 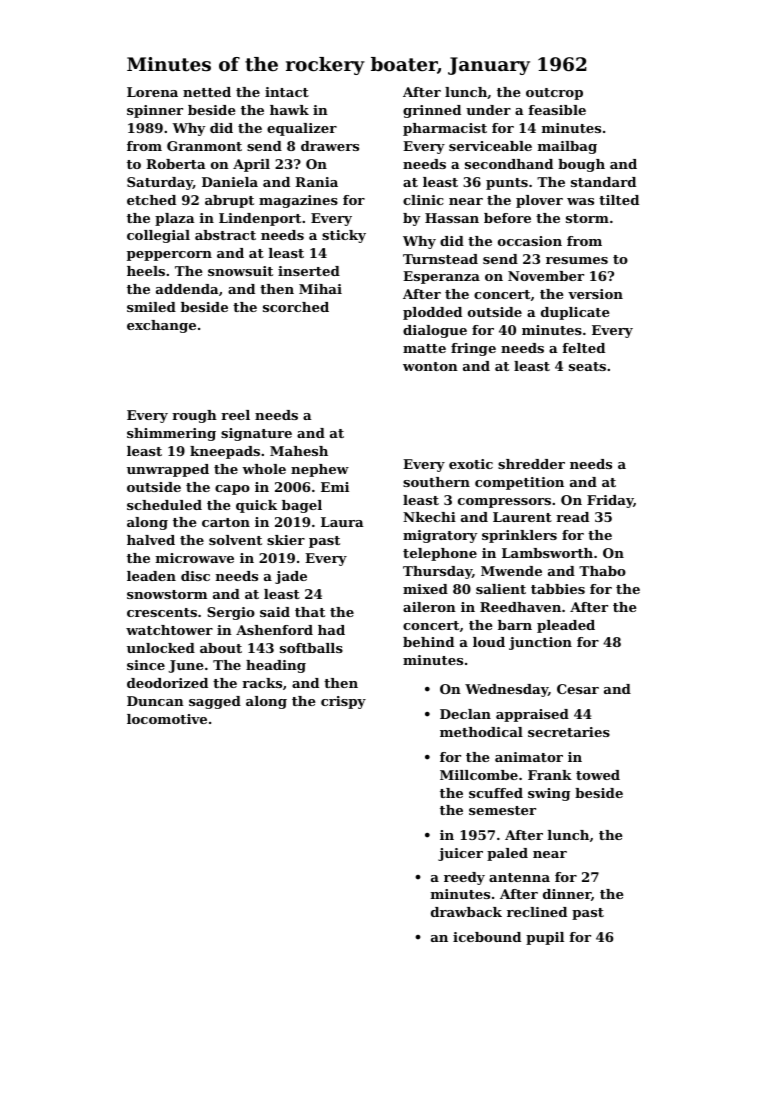 I want to click on Mahesh, so click(x=299, y=451).
